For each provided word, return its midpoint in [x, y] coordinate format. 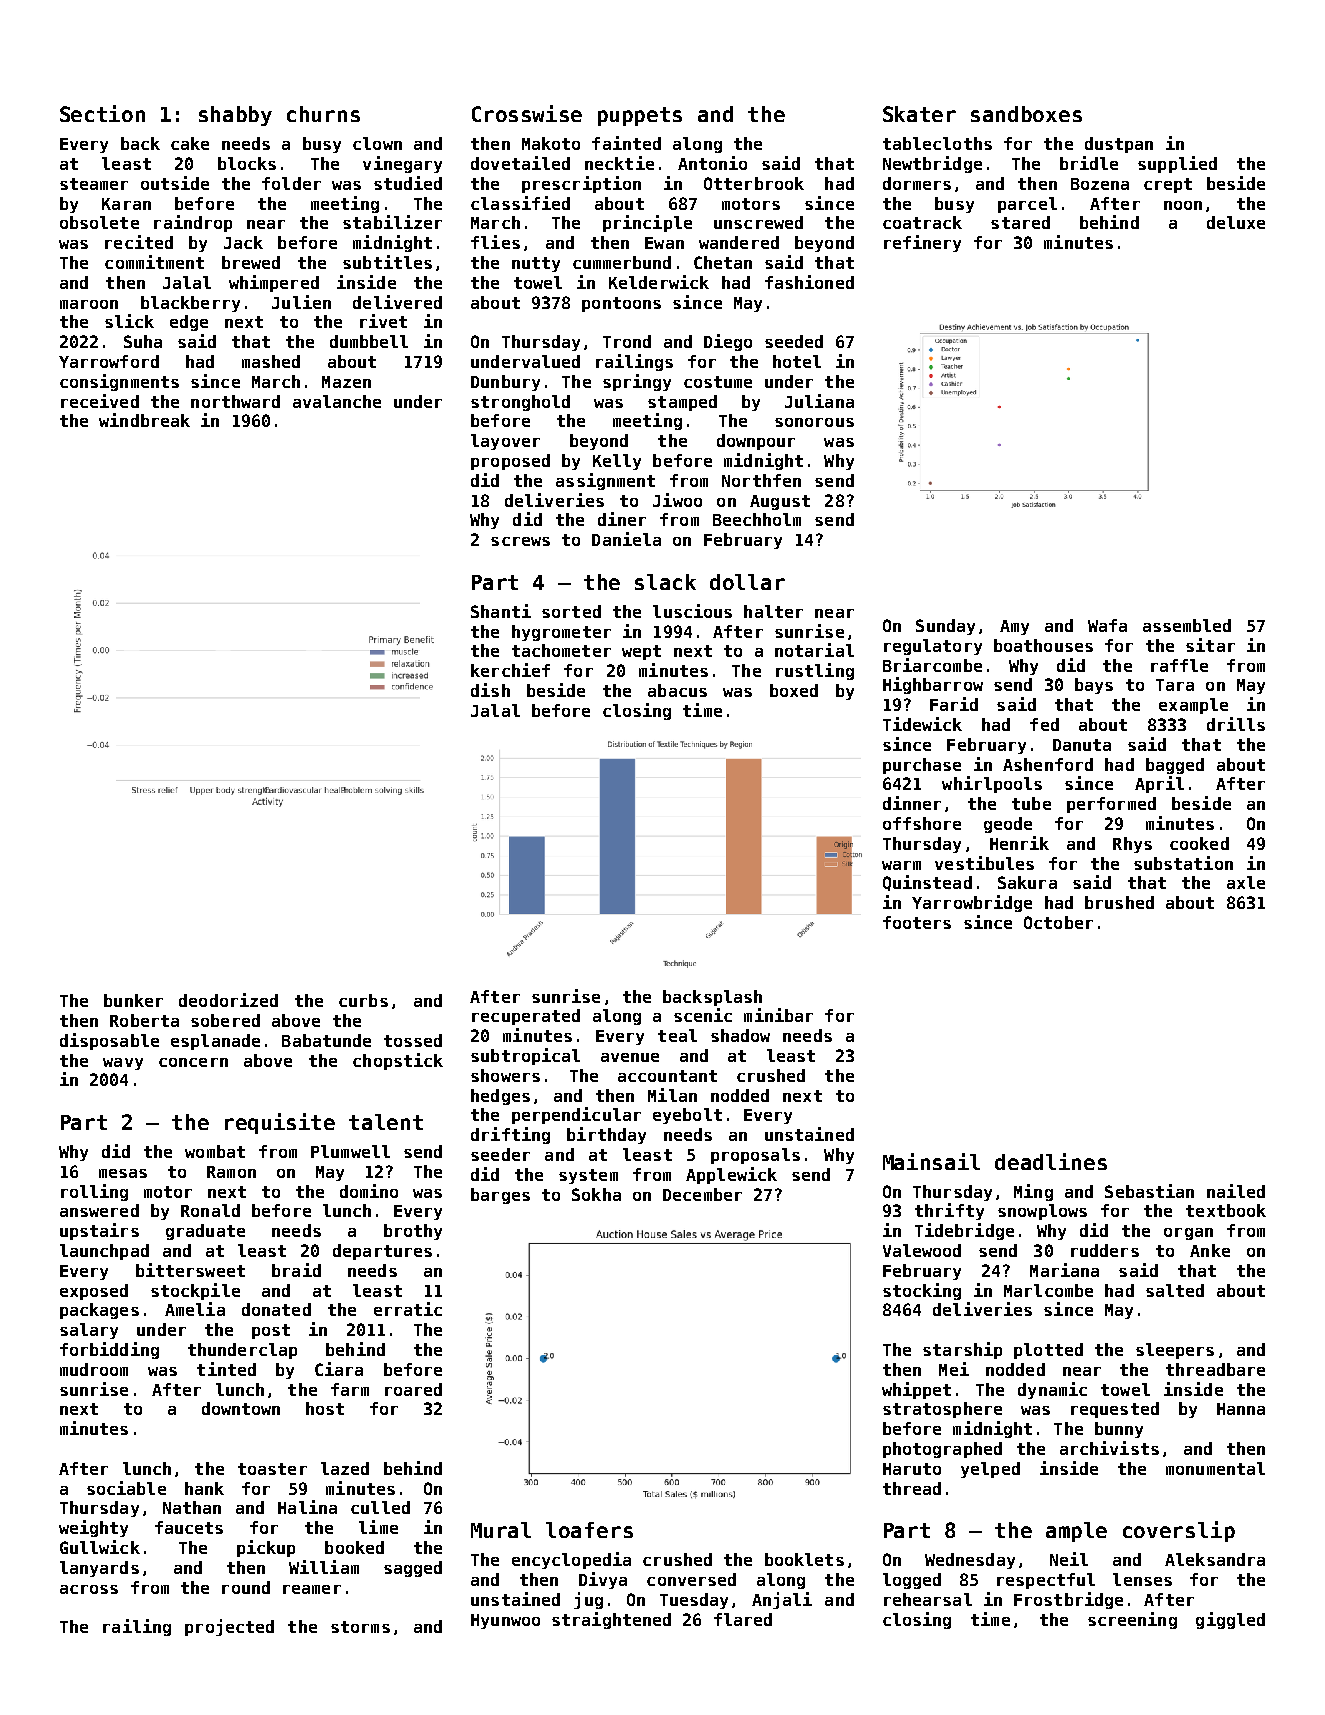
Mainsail [931, 1161]
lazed [345, 1468]
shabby [235, 116]
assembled [1187, 625]
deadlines [1051, 1161]
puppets [640, 116]
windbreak [144, 420]
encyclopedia [571, 1560]
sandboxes [1026, 114]
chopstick [398, 1061]
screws [520, 541]
